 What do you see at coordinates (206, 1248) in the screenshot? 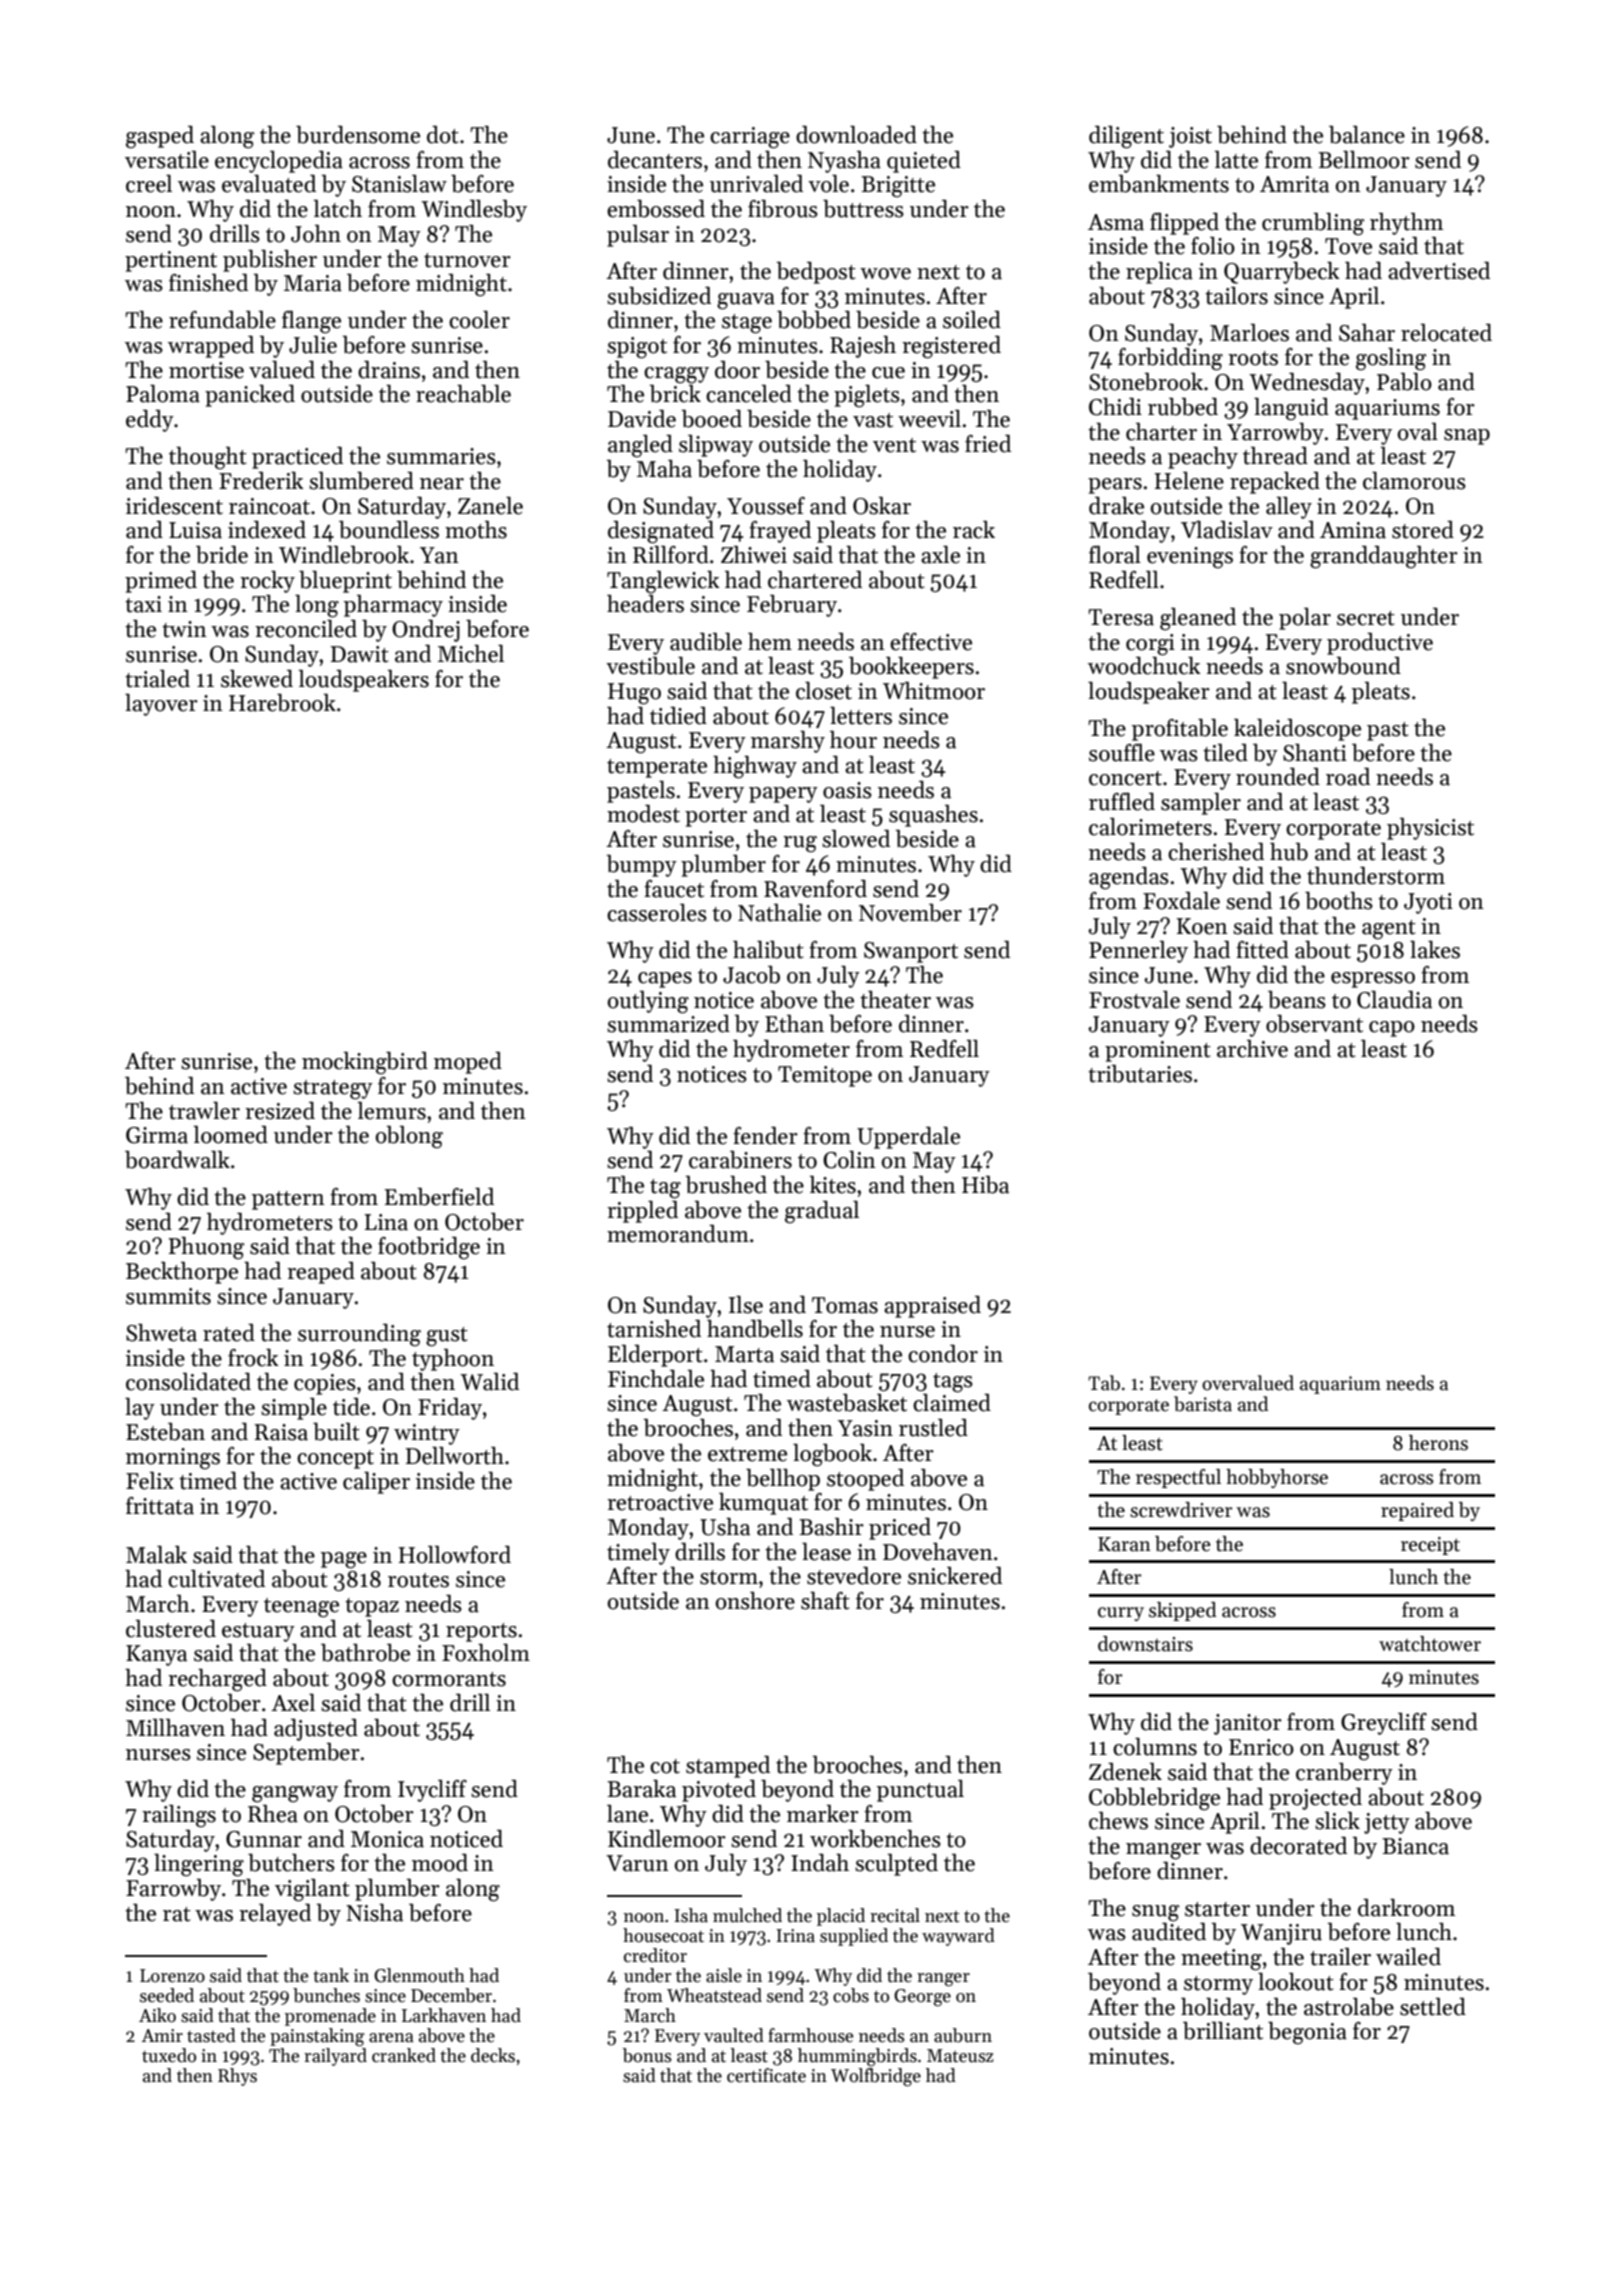
I see `Phuong` at bounding box center [206, 1248].
